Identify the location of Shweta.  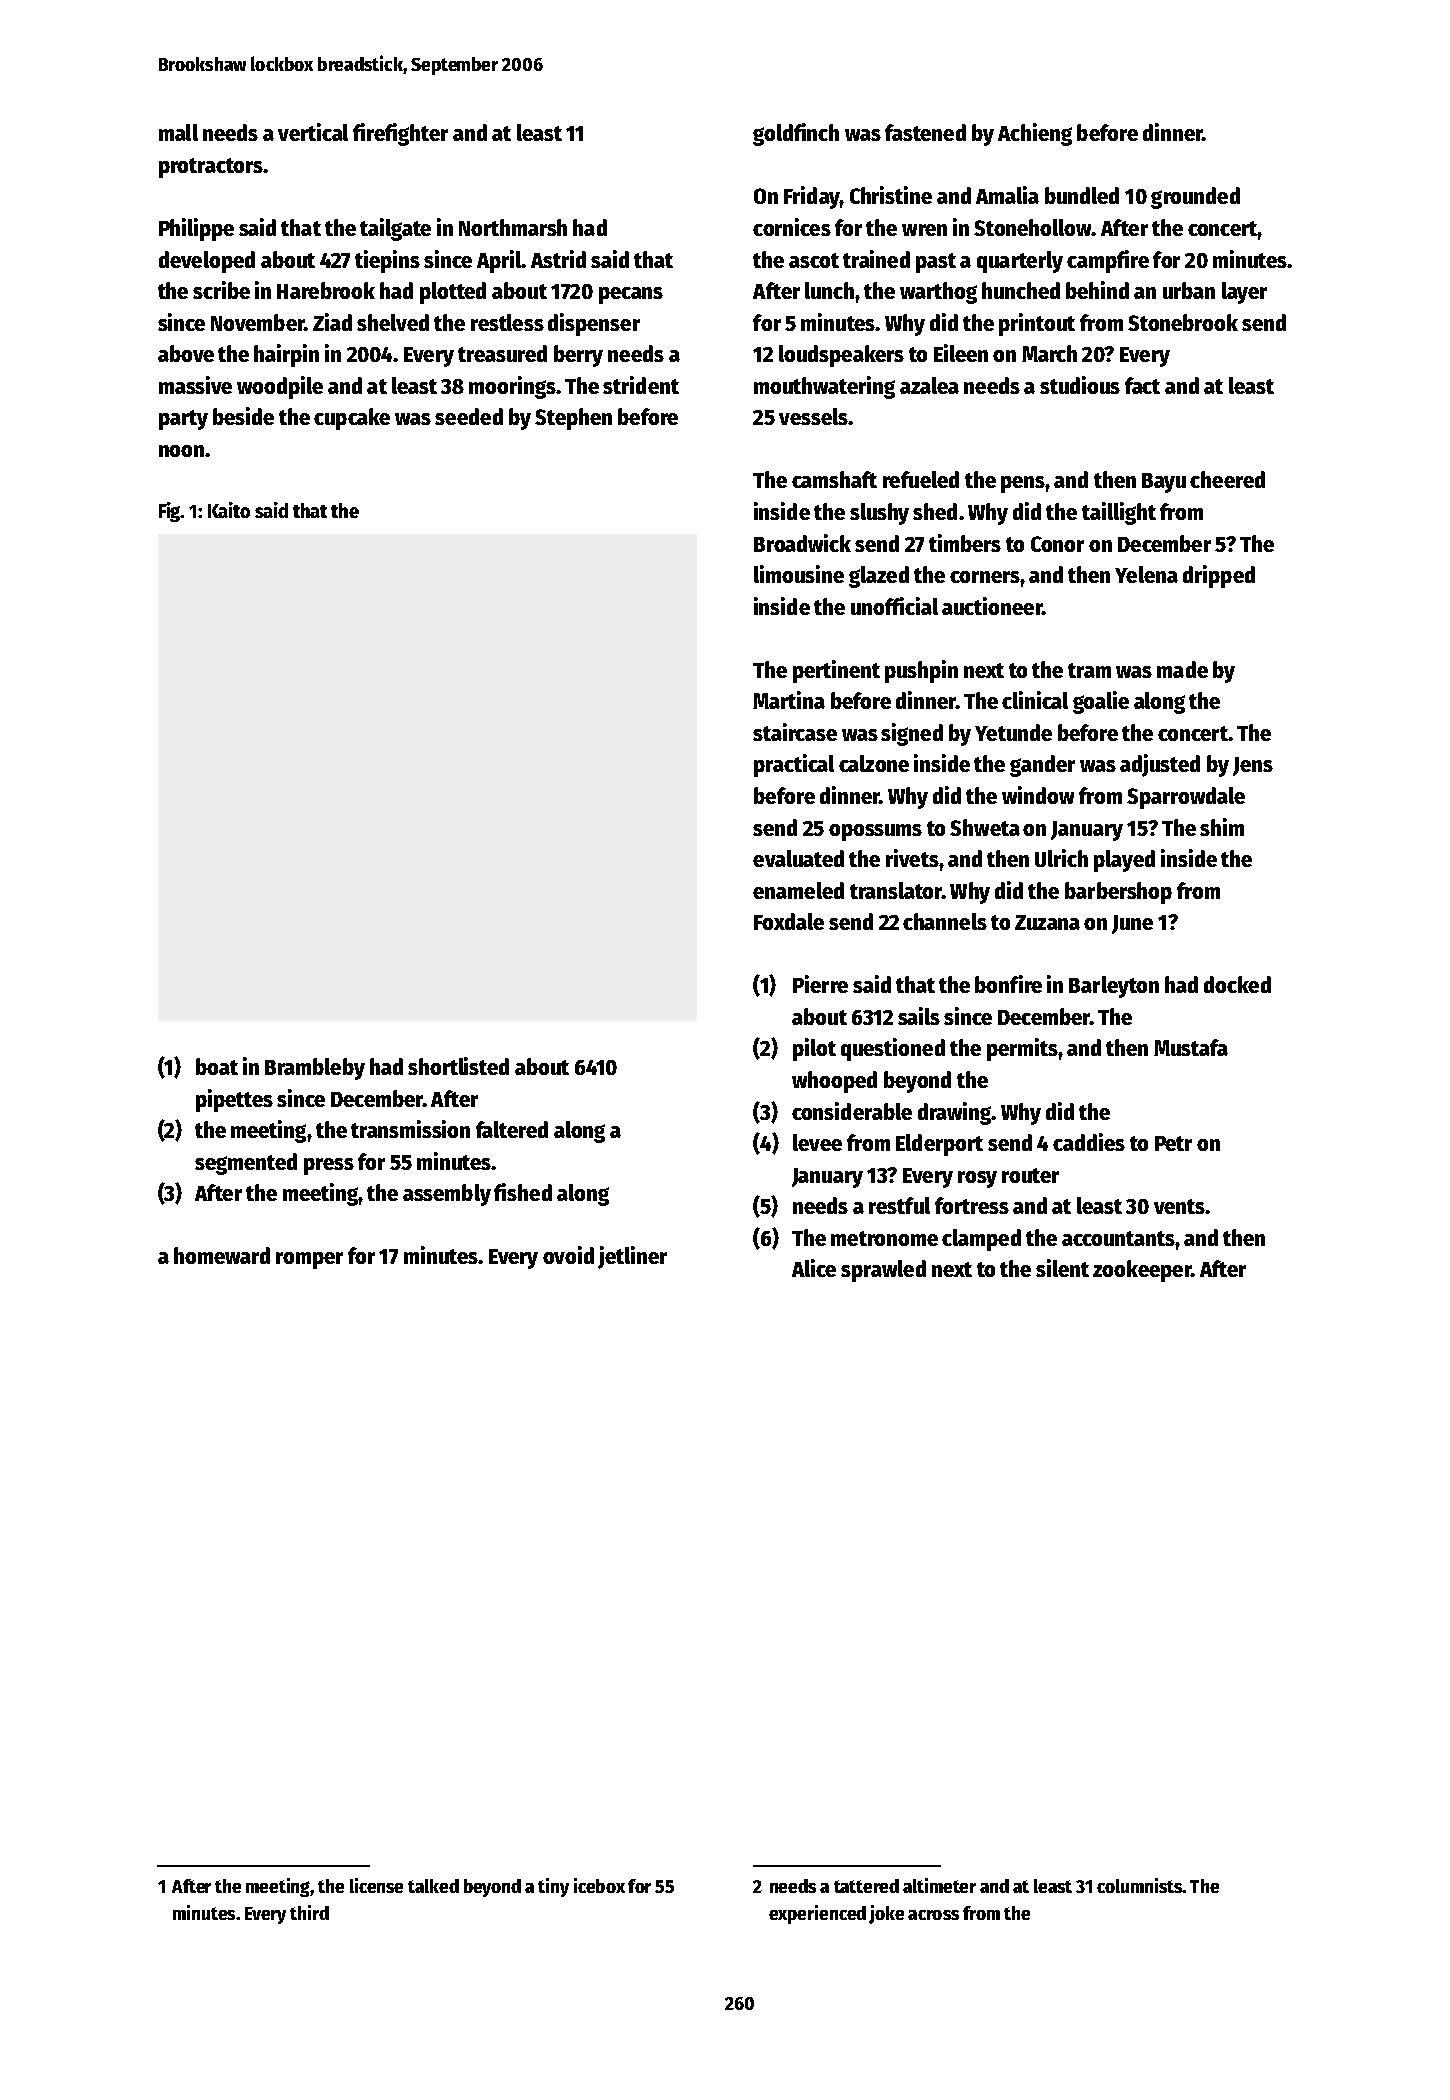
(985, 827).
